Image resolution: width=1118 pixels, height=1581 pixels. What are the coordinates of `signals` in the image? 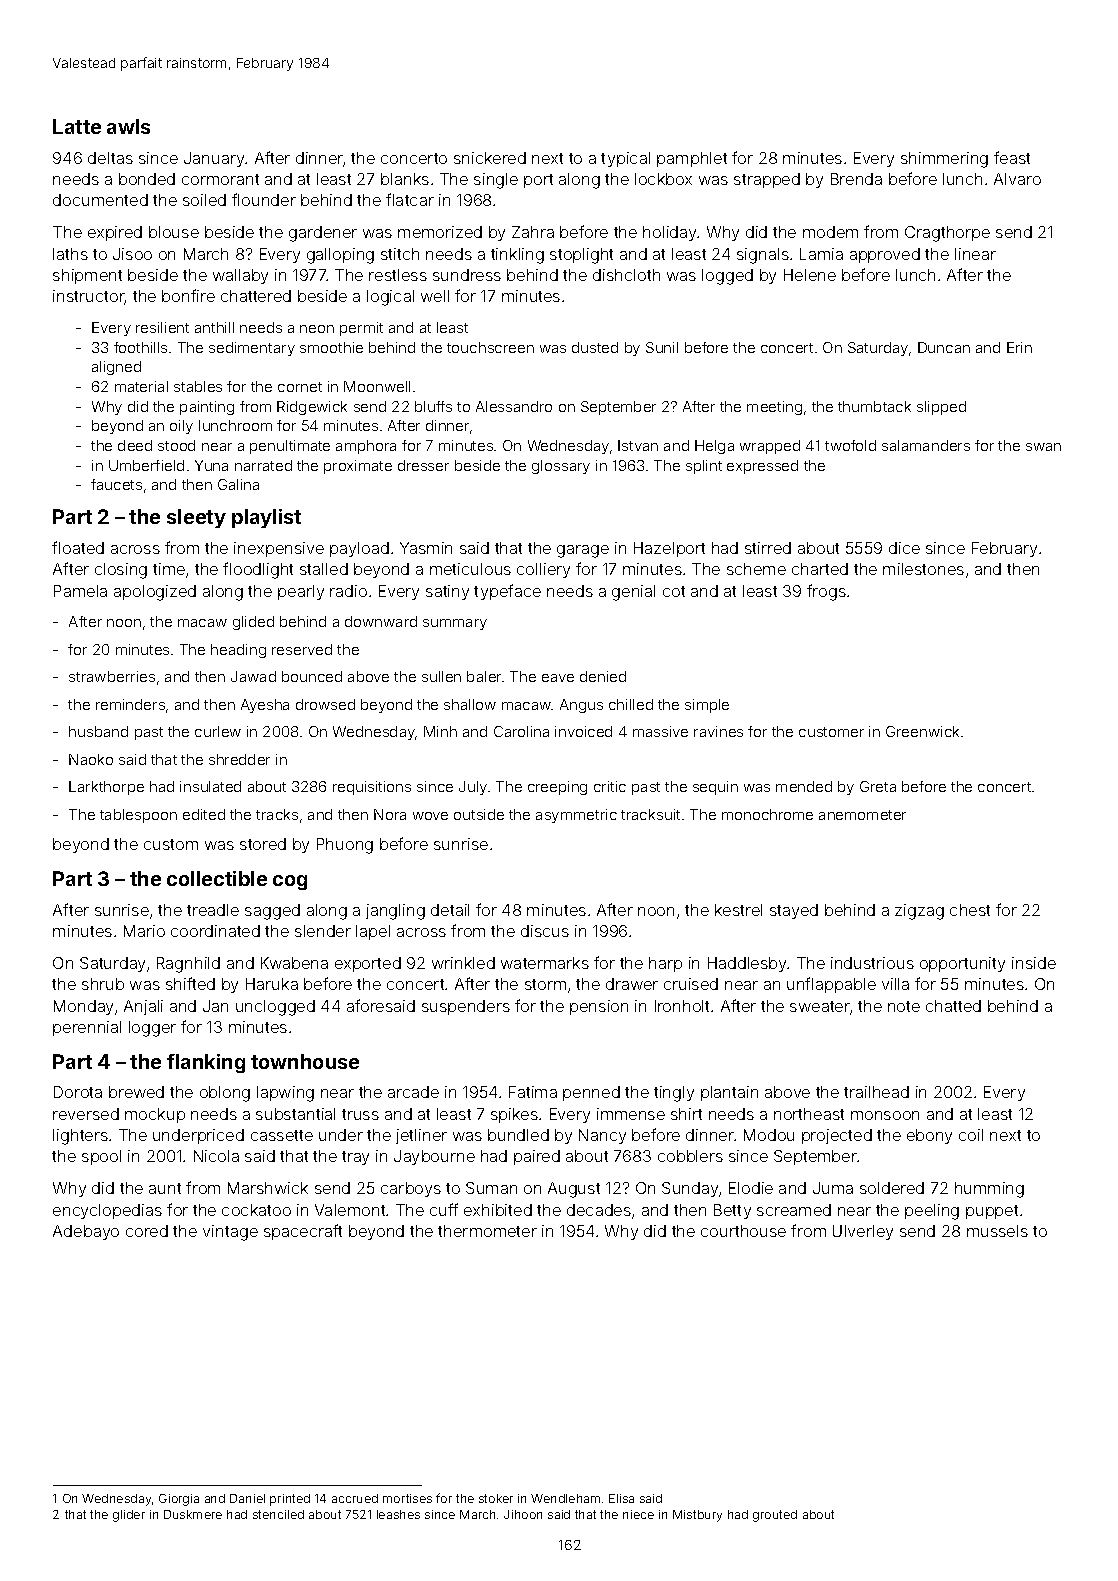 It's located at (763, 256).
